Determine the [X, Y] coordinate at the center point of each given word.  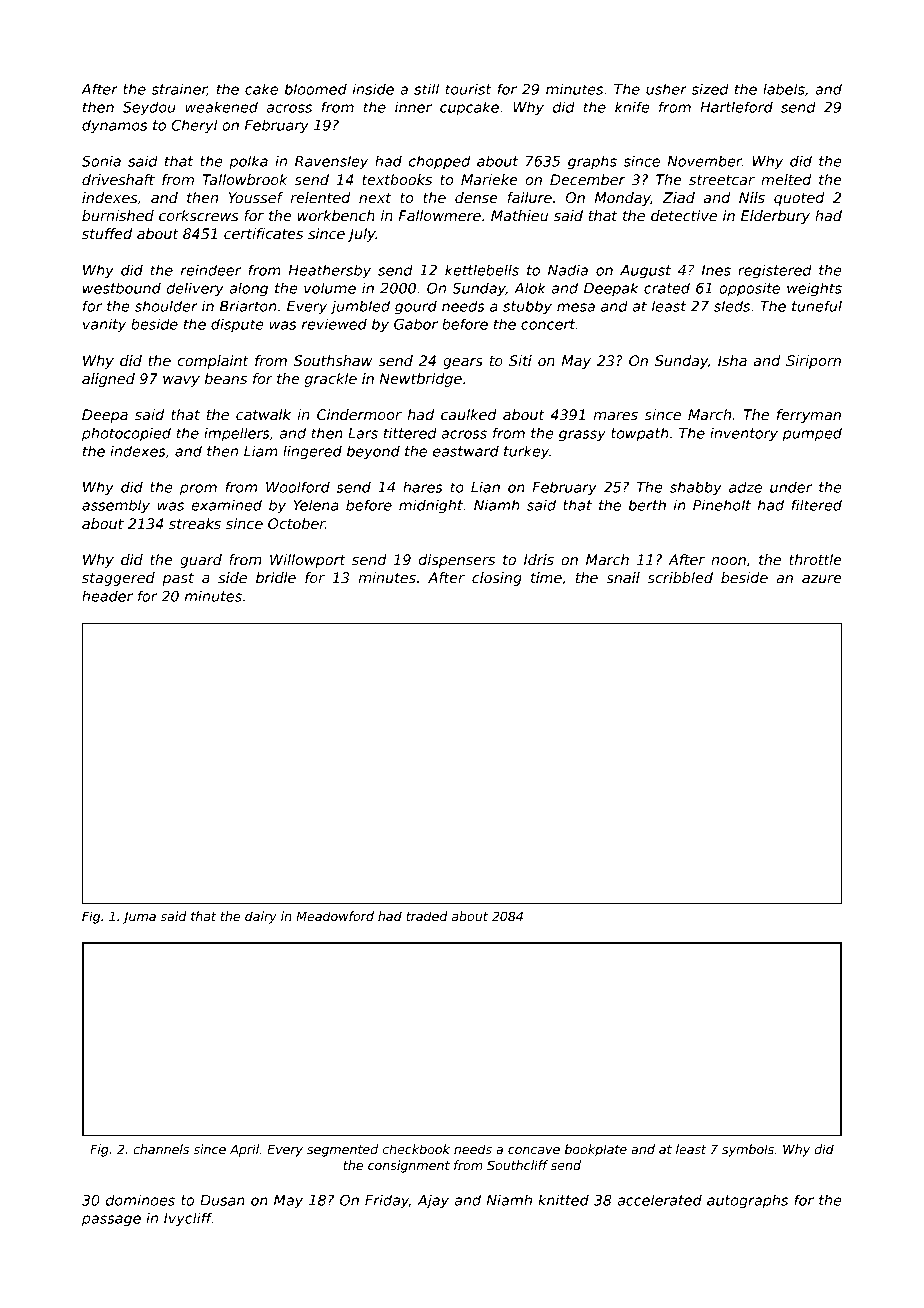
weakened [221, 107]
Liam [261, 451]
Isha [732, 360]
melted [786, 179]
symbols [748, 1150]
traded [426, 916]
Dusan [222, 1200]
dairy [261, 917]
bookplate [596, 1150]
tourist [468, 89]
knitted [563, 1200]
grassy [582, 436]
